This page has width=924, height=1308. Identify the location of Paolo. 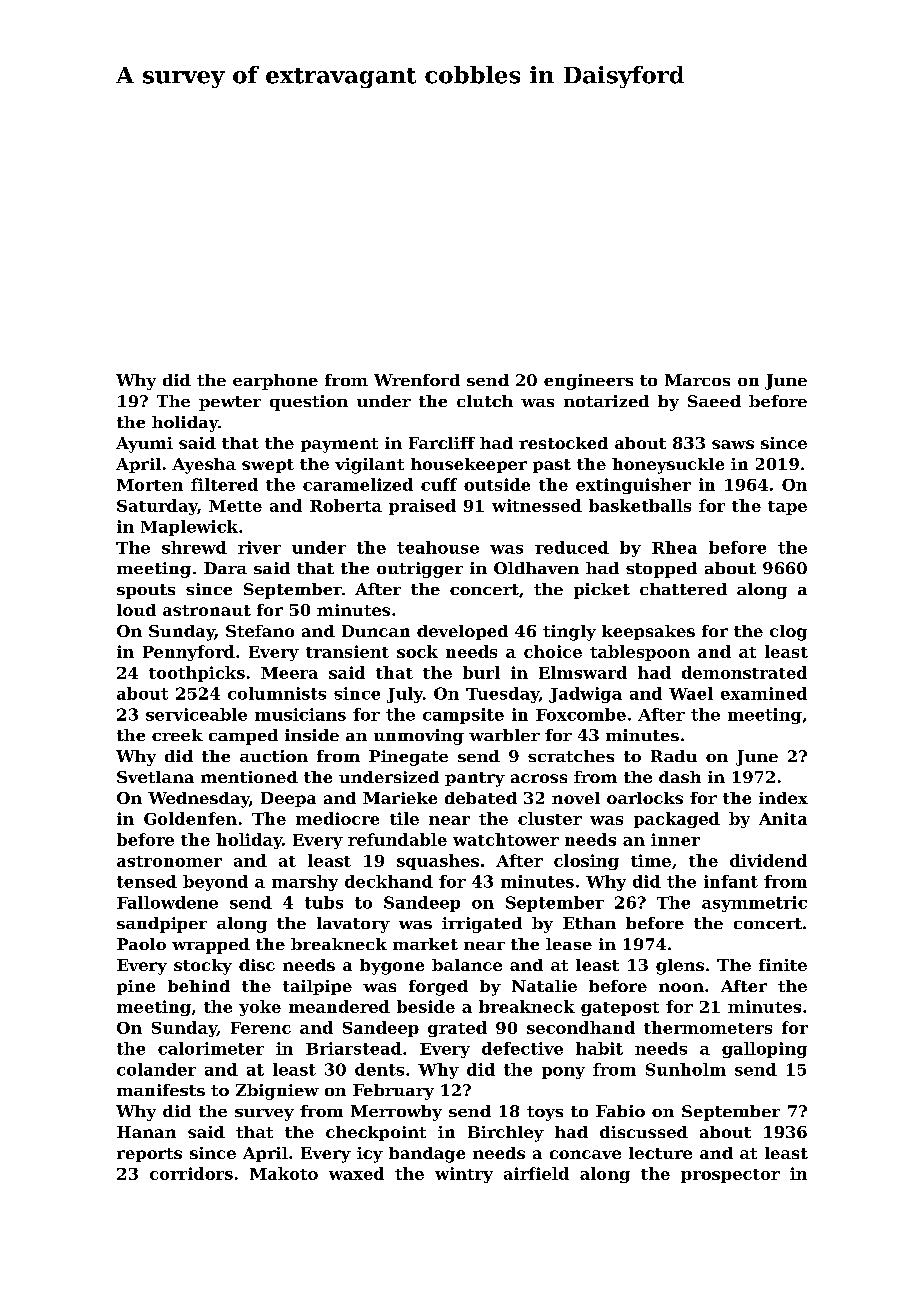
(141, 944).
